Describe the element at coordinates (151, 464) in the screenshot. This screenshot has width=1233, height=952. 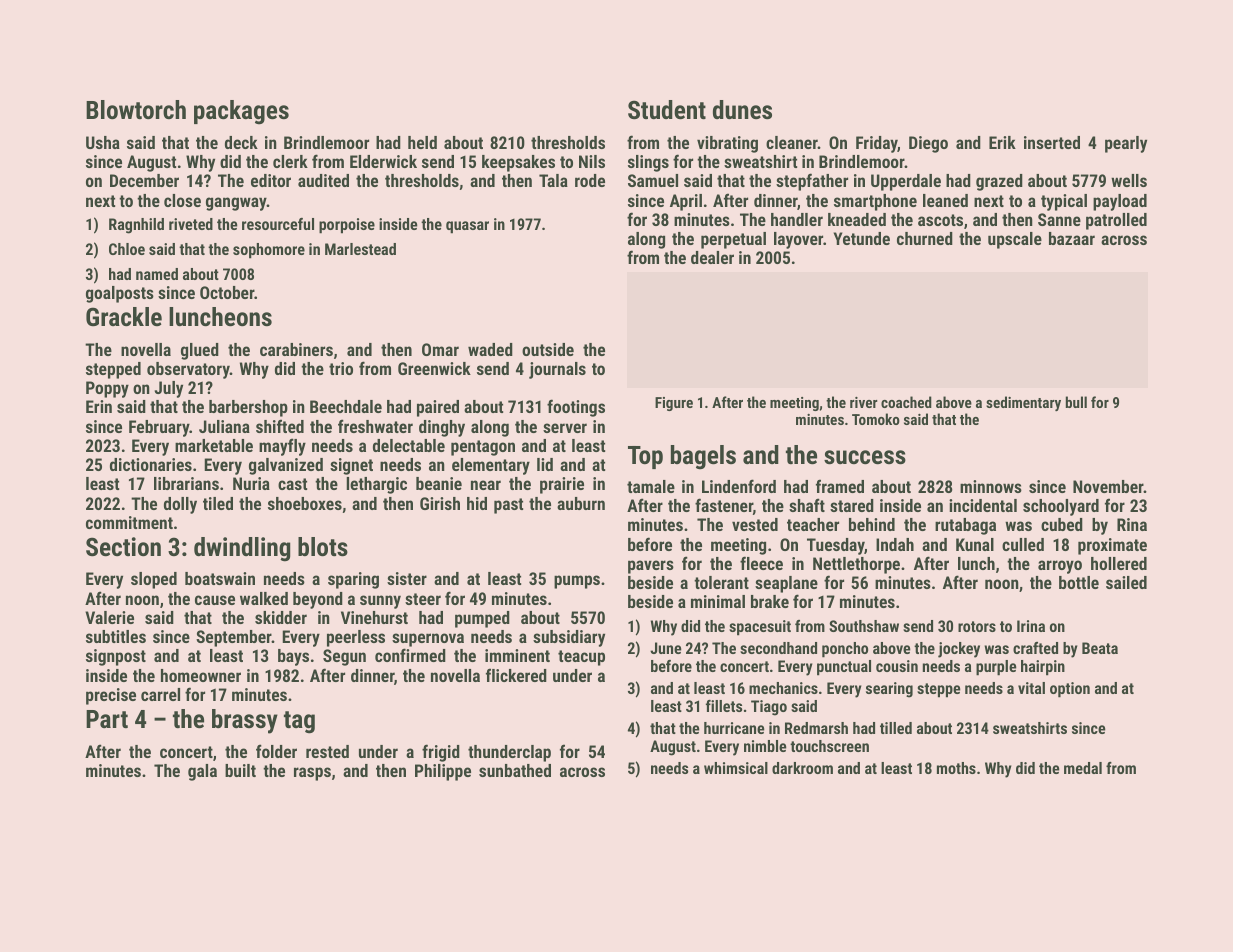
I see `dictionaries` at that location.
